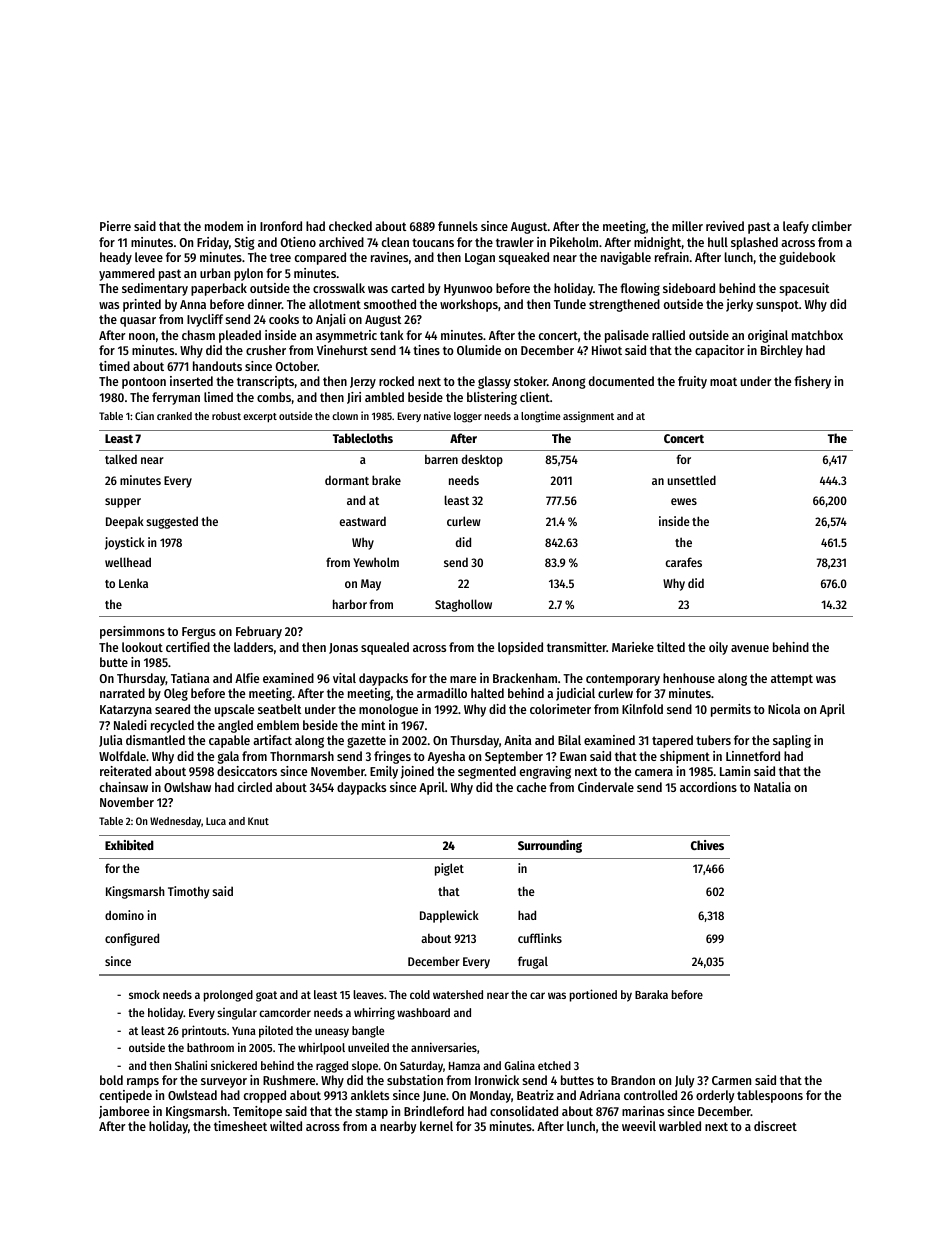  Describe the element at coordinates (228, 996) in the screenshot. I see `prolonged` at that location.
